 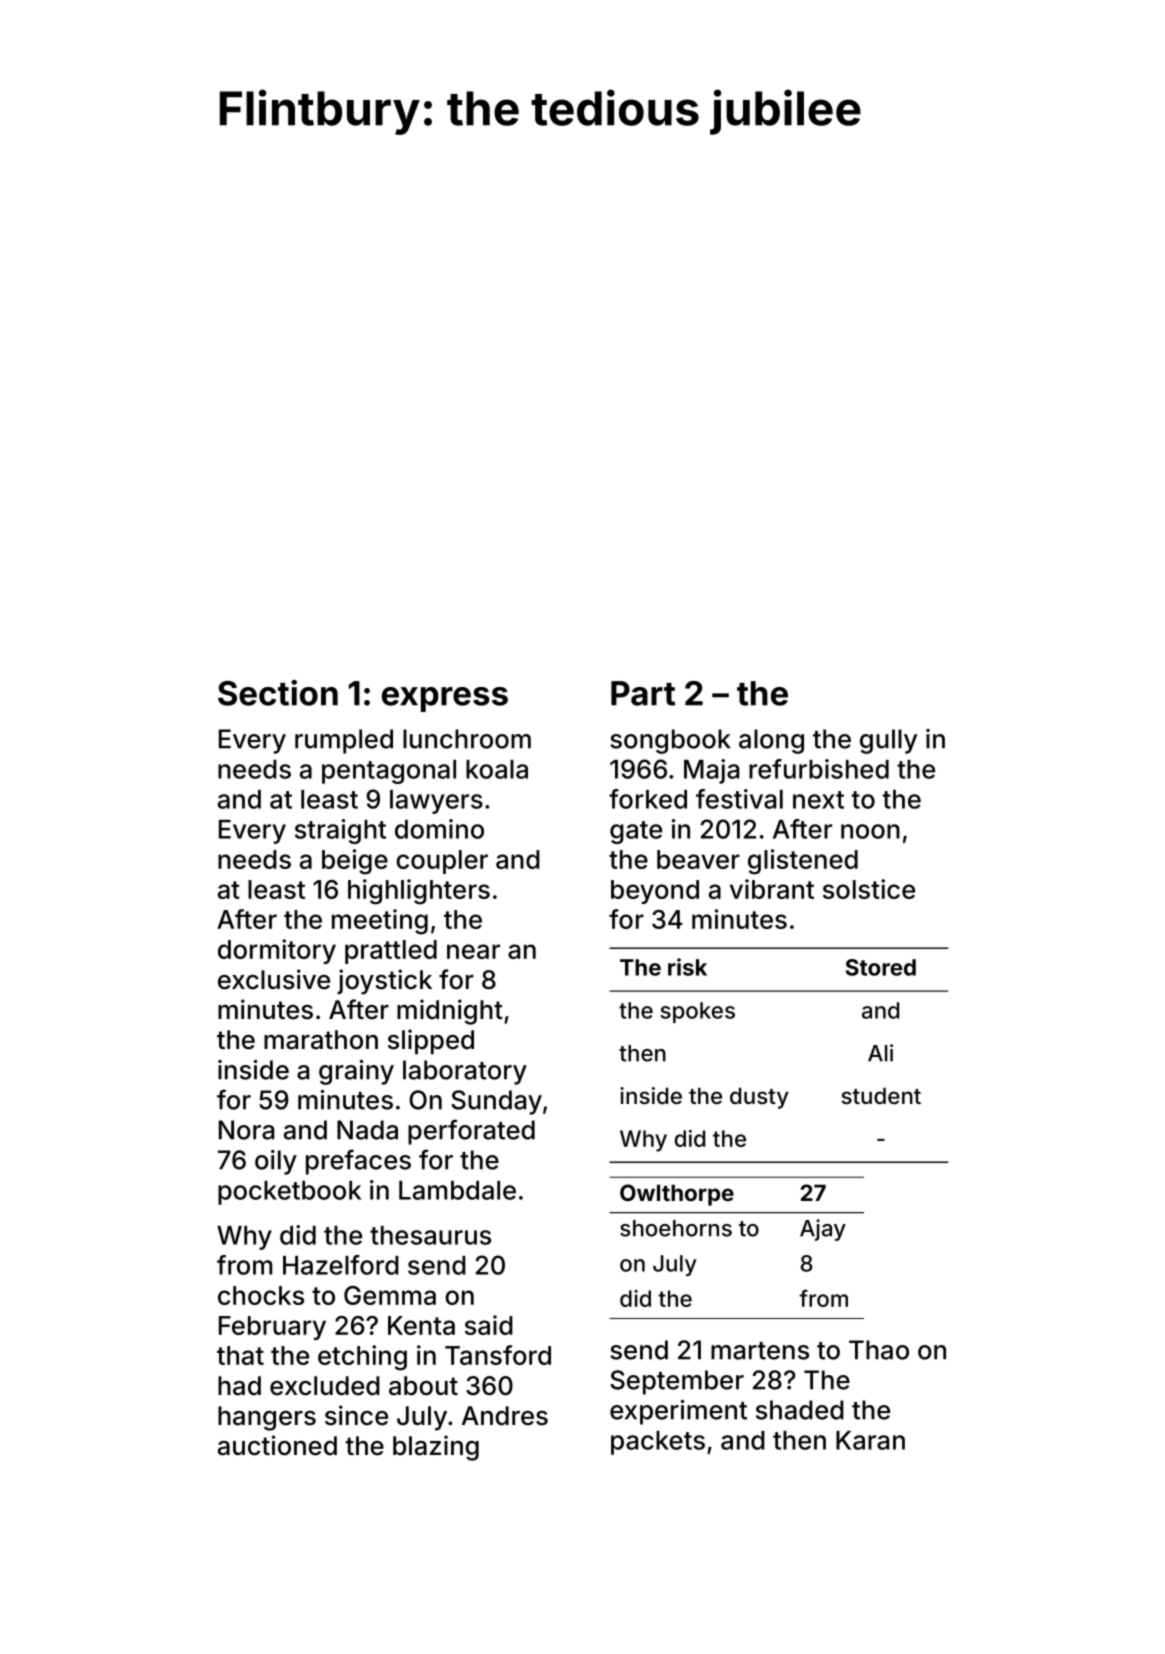 What do you see at coordinates (823, 1230) in the screenshot?
I see `Ajay` at bounding box center [823, 1230].
